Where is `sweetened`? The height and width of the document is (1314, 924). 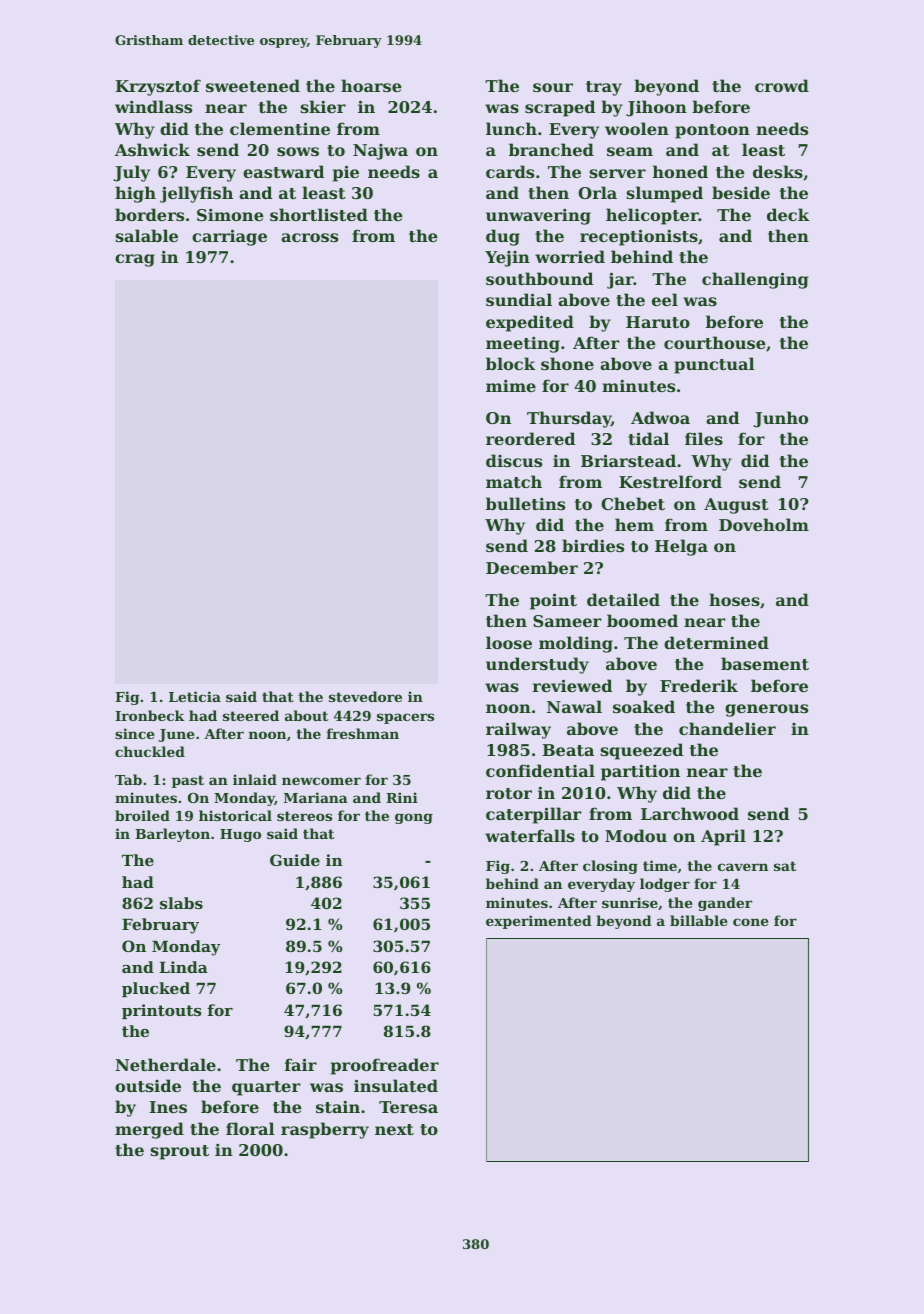 sweetened is located at coordinates (253, 85).
